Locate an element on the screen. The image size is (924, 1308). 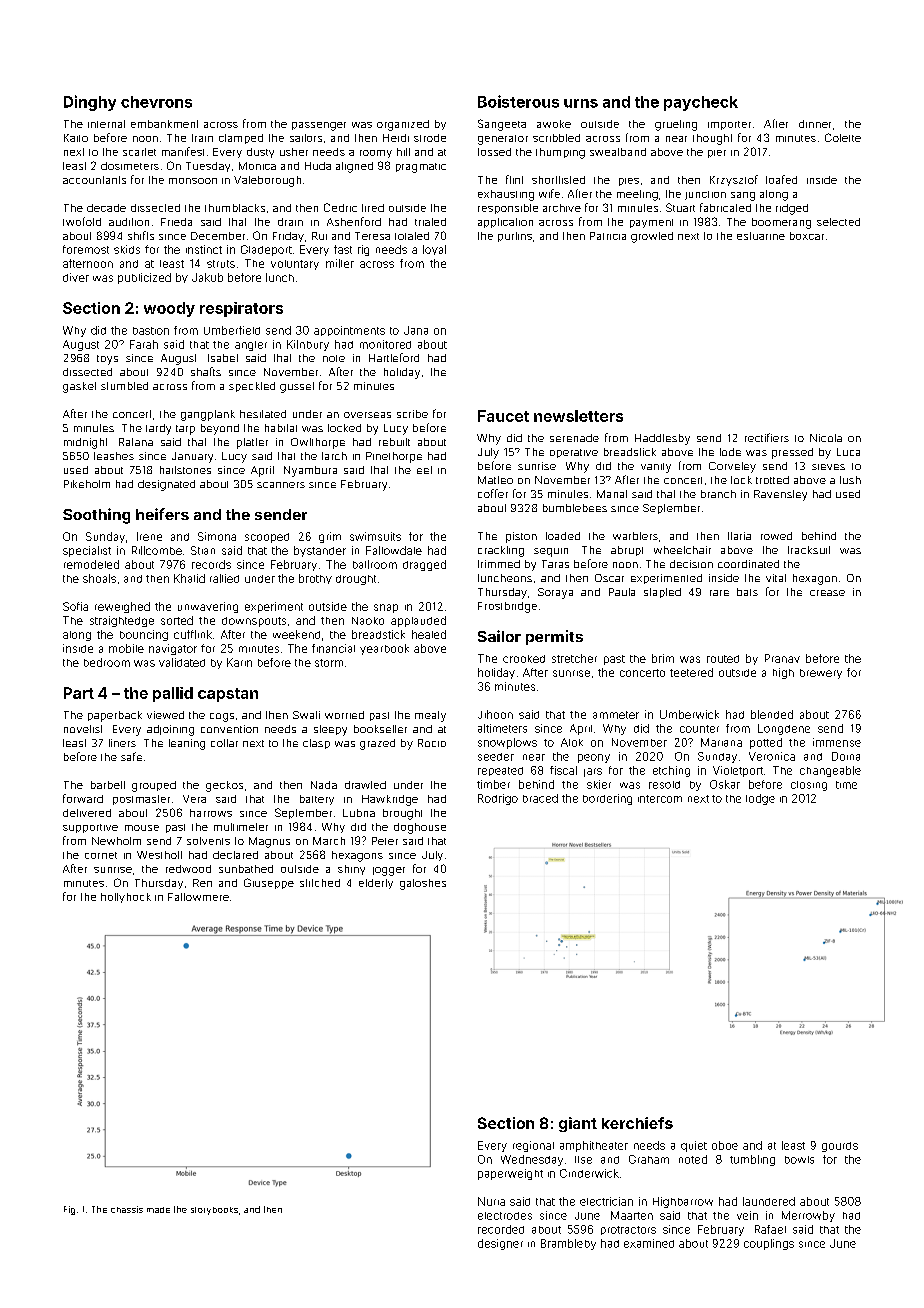
counter is located at coordinates (699, 729).
